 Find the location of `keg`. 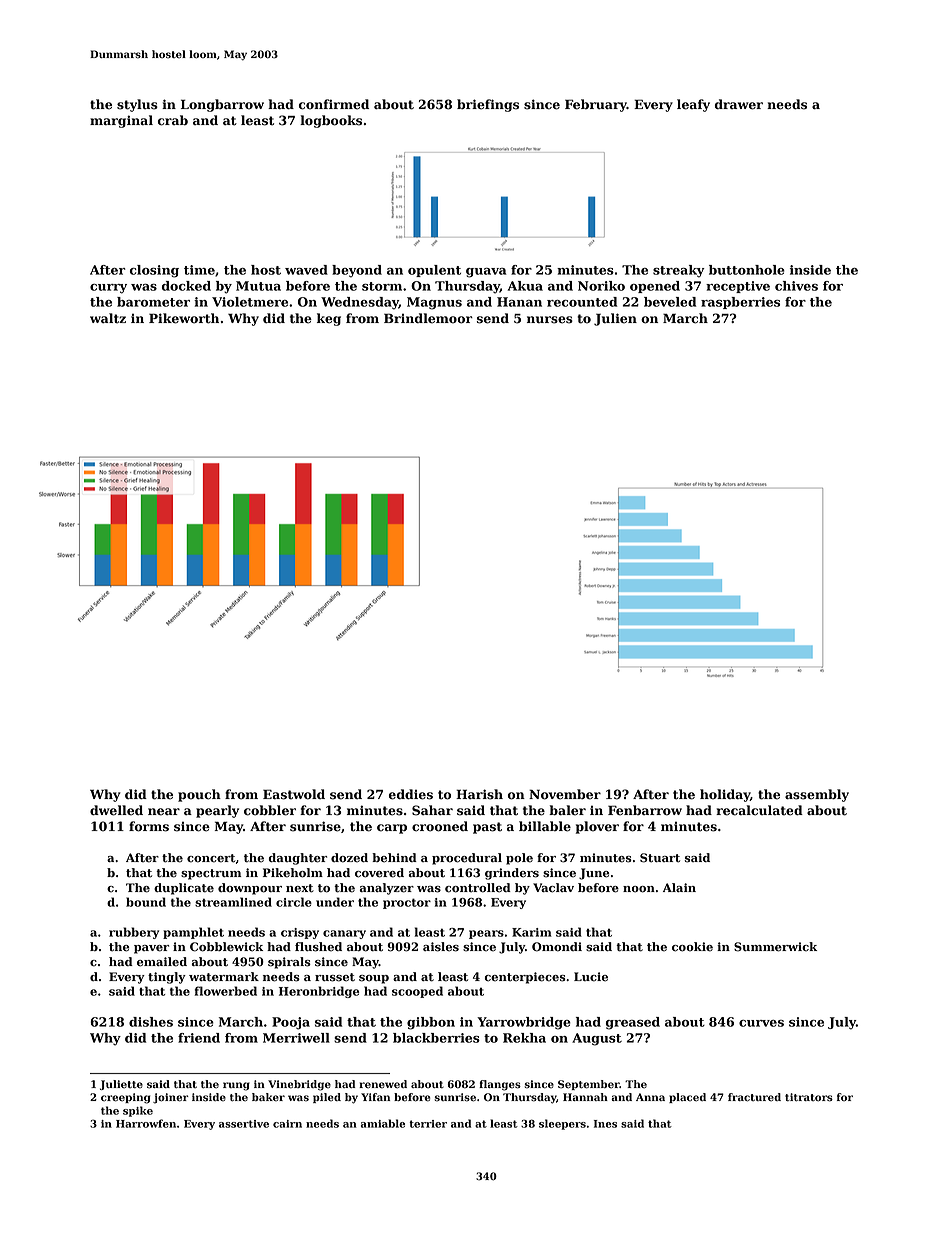

keg is located at coordinates (329, 319).
